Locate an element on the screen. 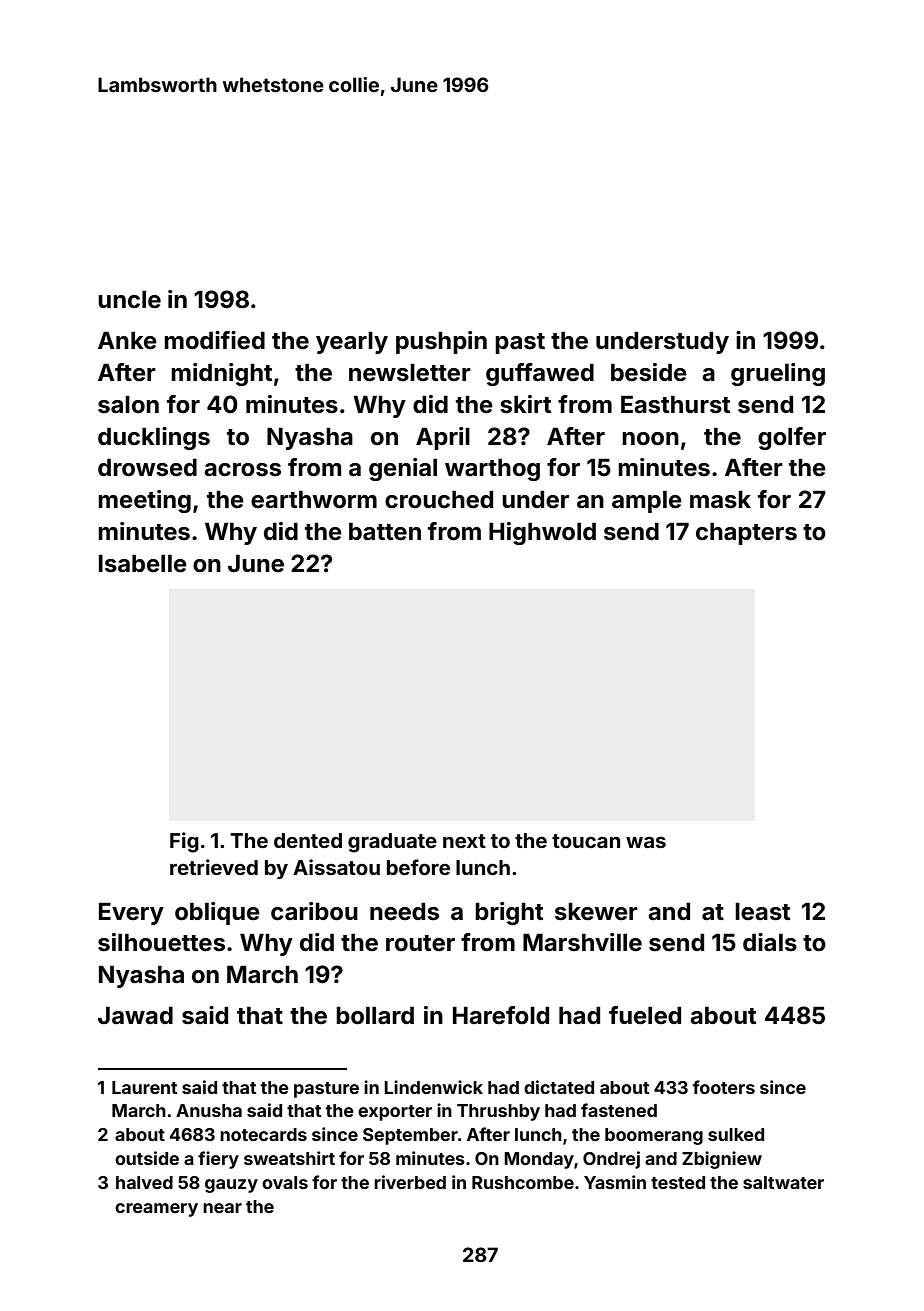 This screenshot has height=1311, width=924. Harefold is located at coordinates (501, 1015).
